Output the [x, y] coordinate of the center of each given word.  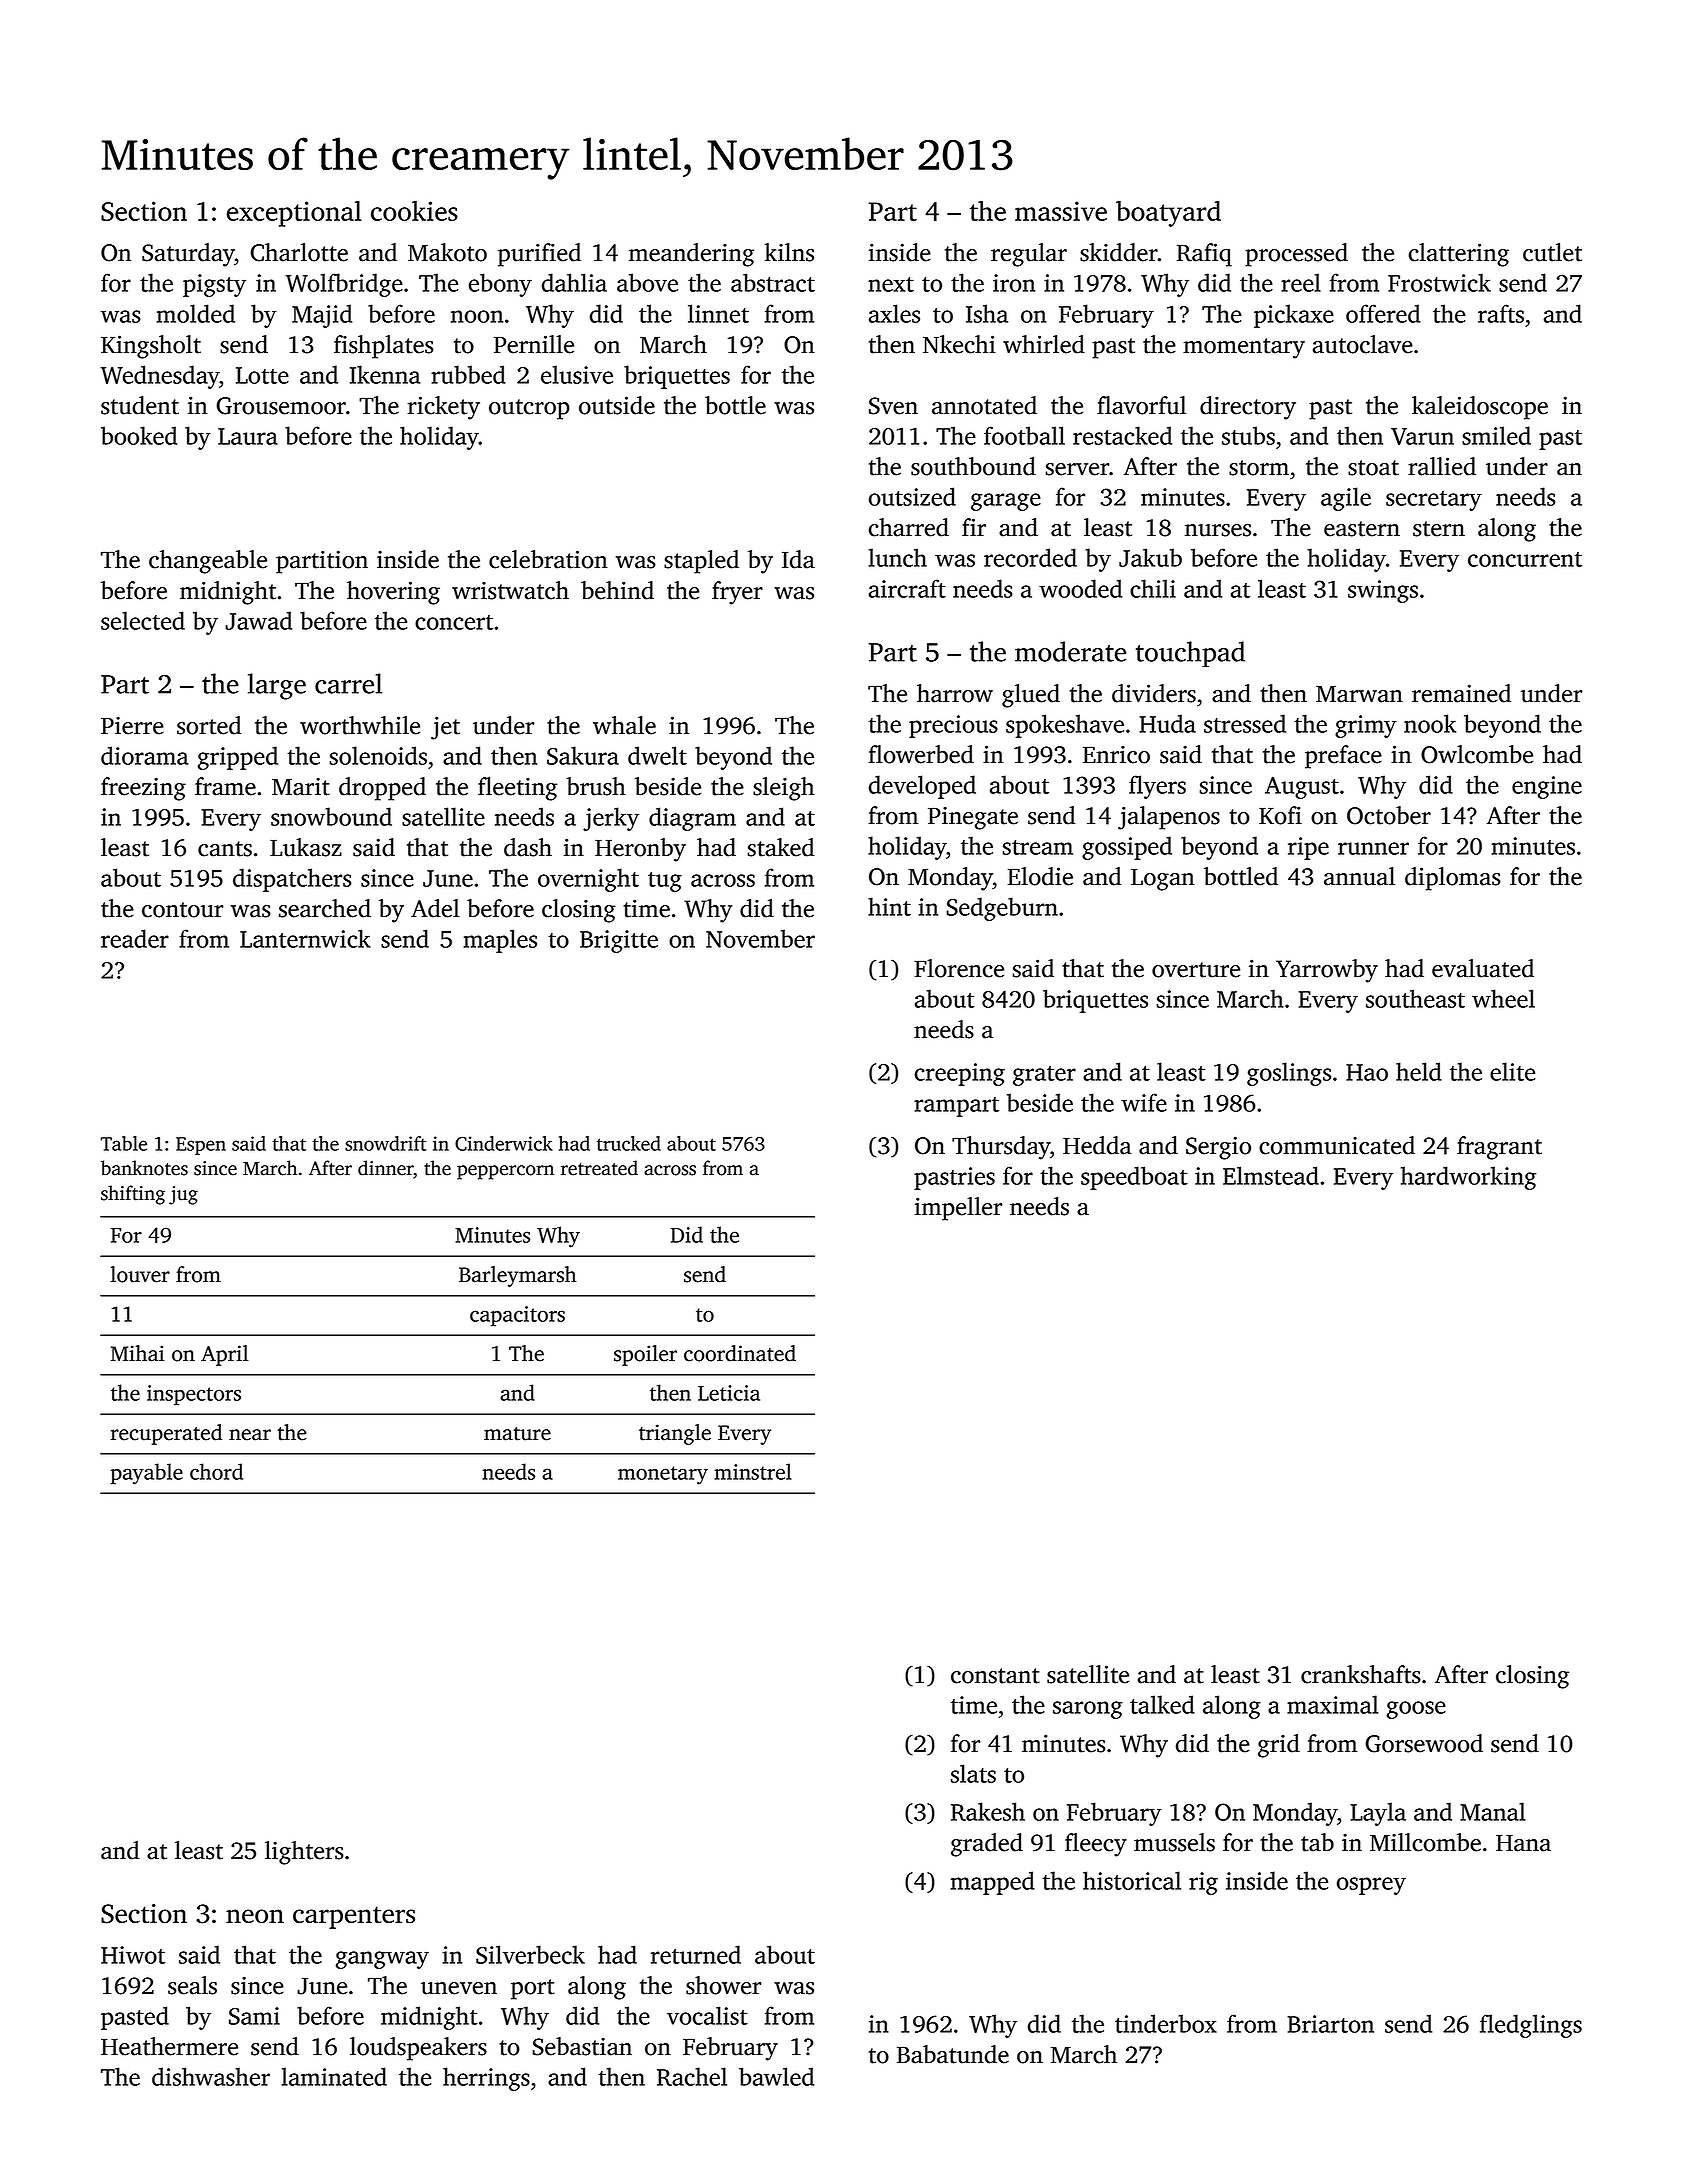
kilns [789, 252]
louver [140, 1274]
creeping [960, 1074]
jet [445, 728]
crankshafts [1361, 1674]
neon [255, 1916]
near [250, 1435]
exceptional [294, 214]
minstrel [753, 1471]
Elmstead [1271, 1175]
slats [973, 1773]
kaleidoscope [1480, 408]
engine [1547, 787]
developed [922, 787]
